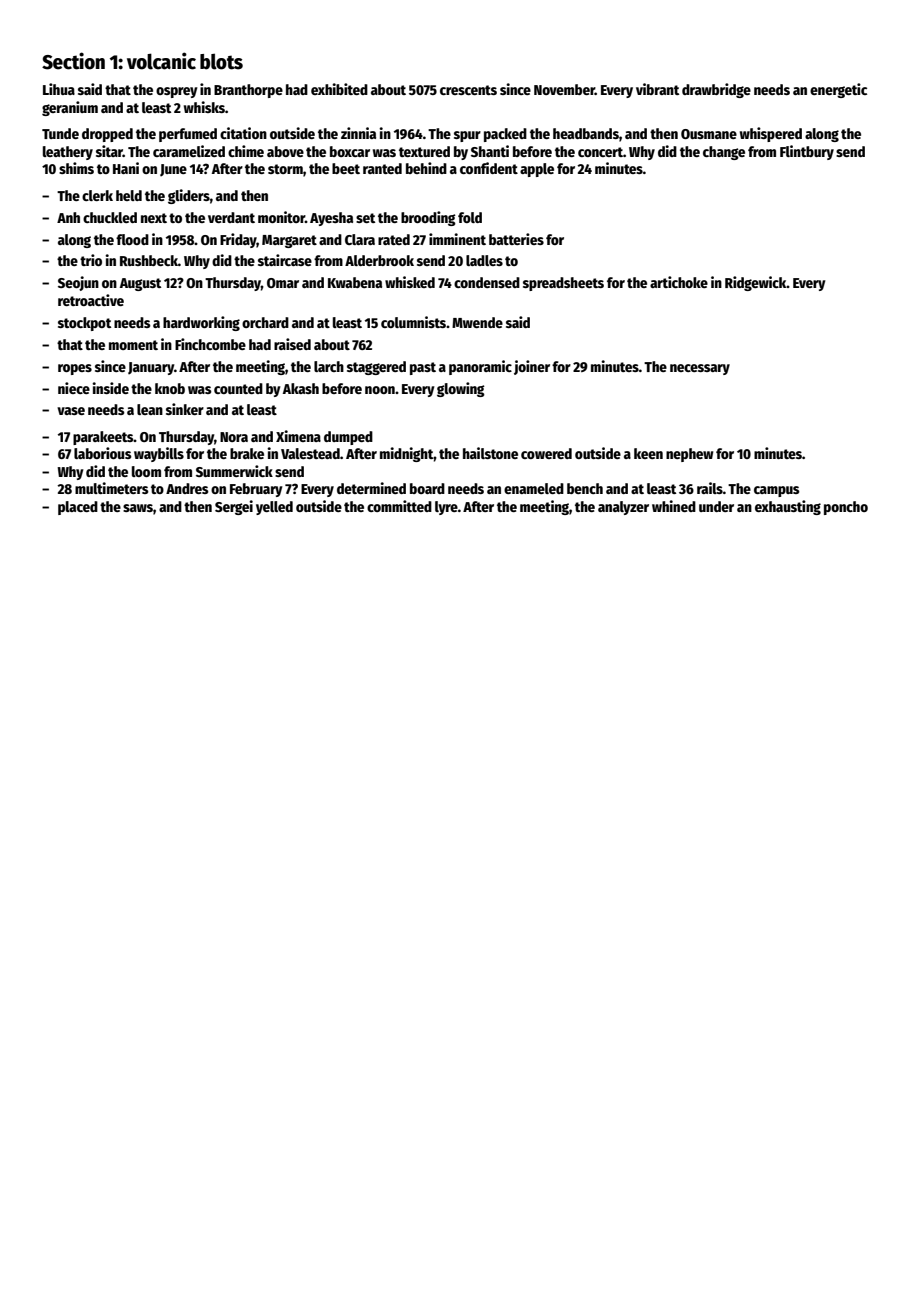  What do you see at coordinates (468, 90) in the document?
I see `crescents` at bounding box center [468, 90].
